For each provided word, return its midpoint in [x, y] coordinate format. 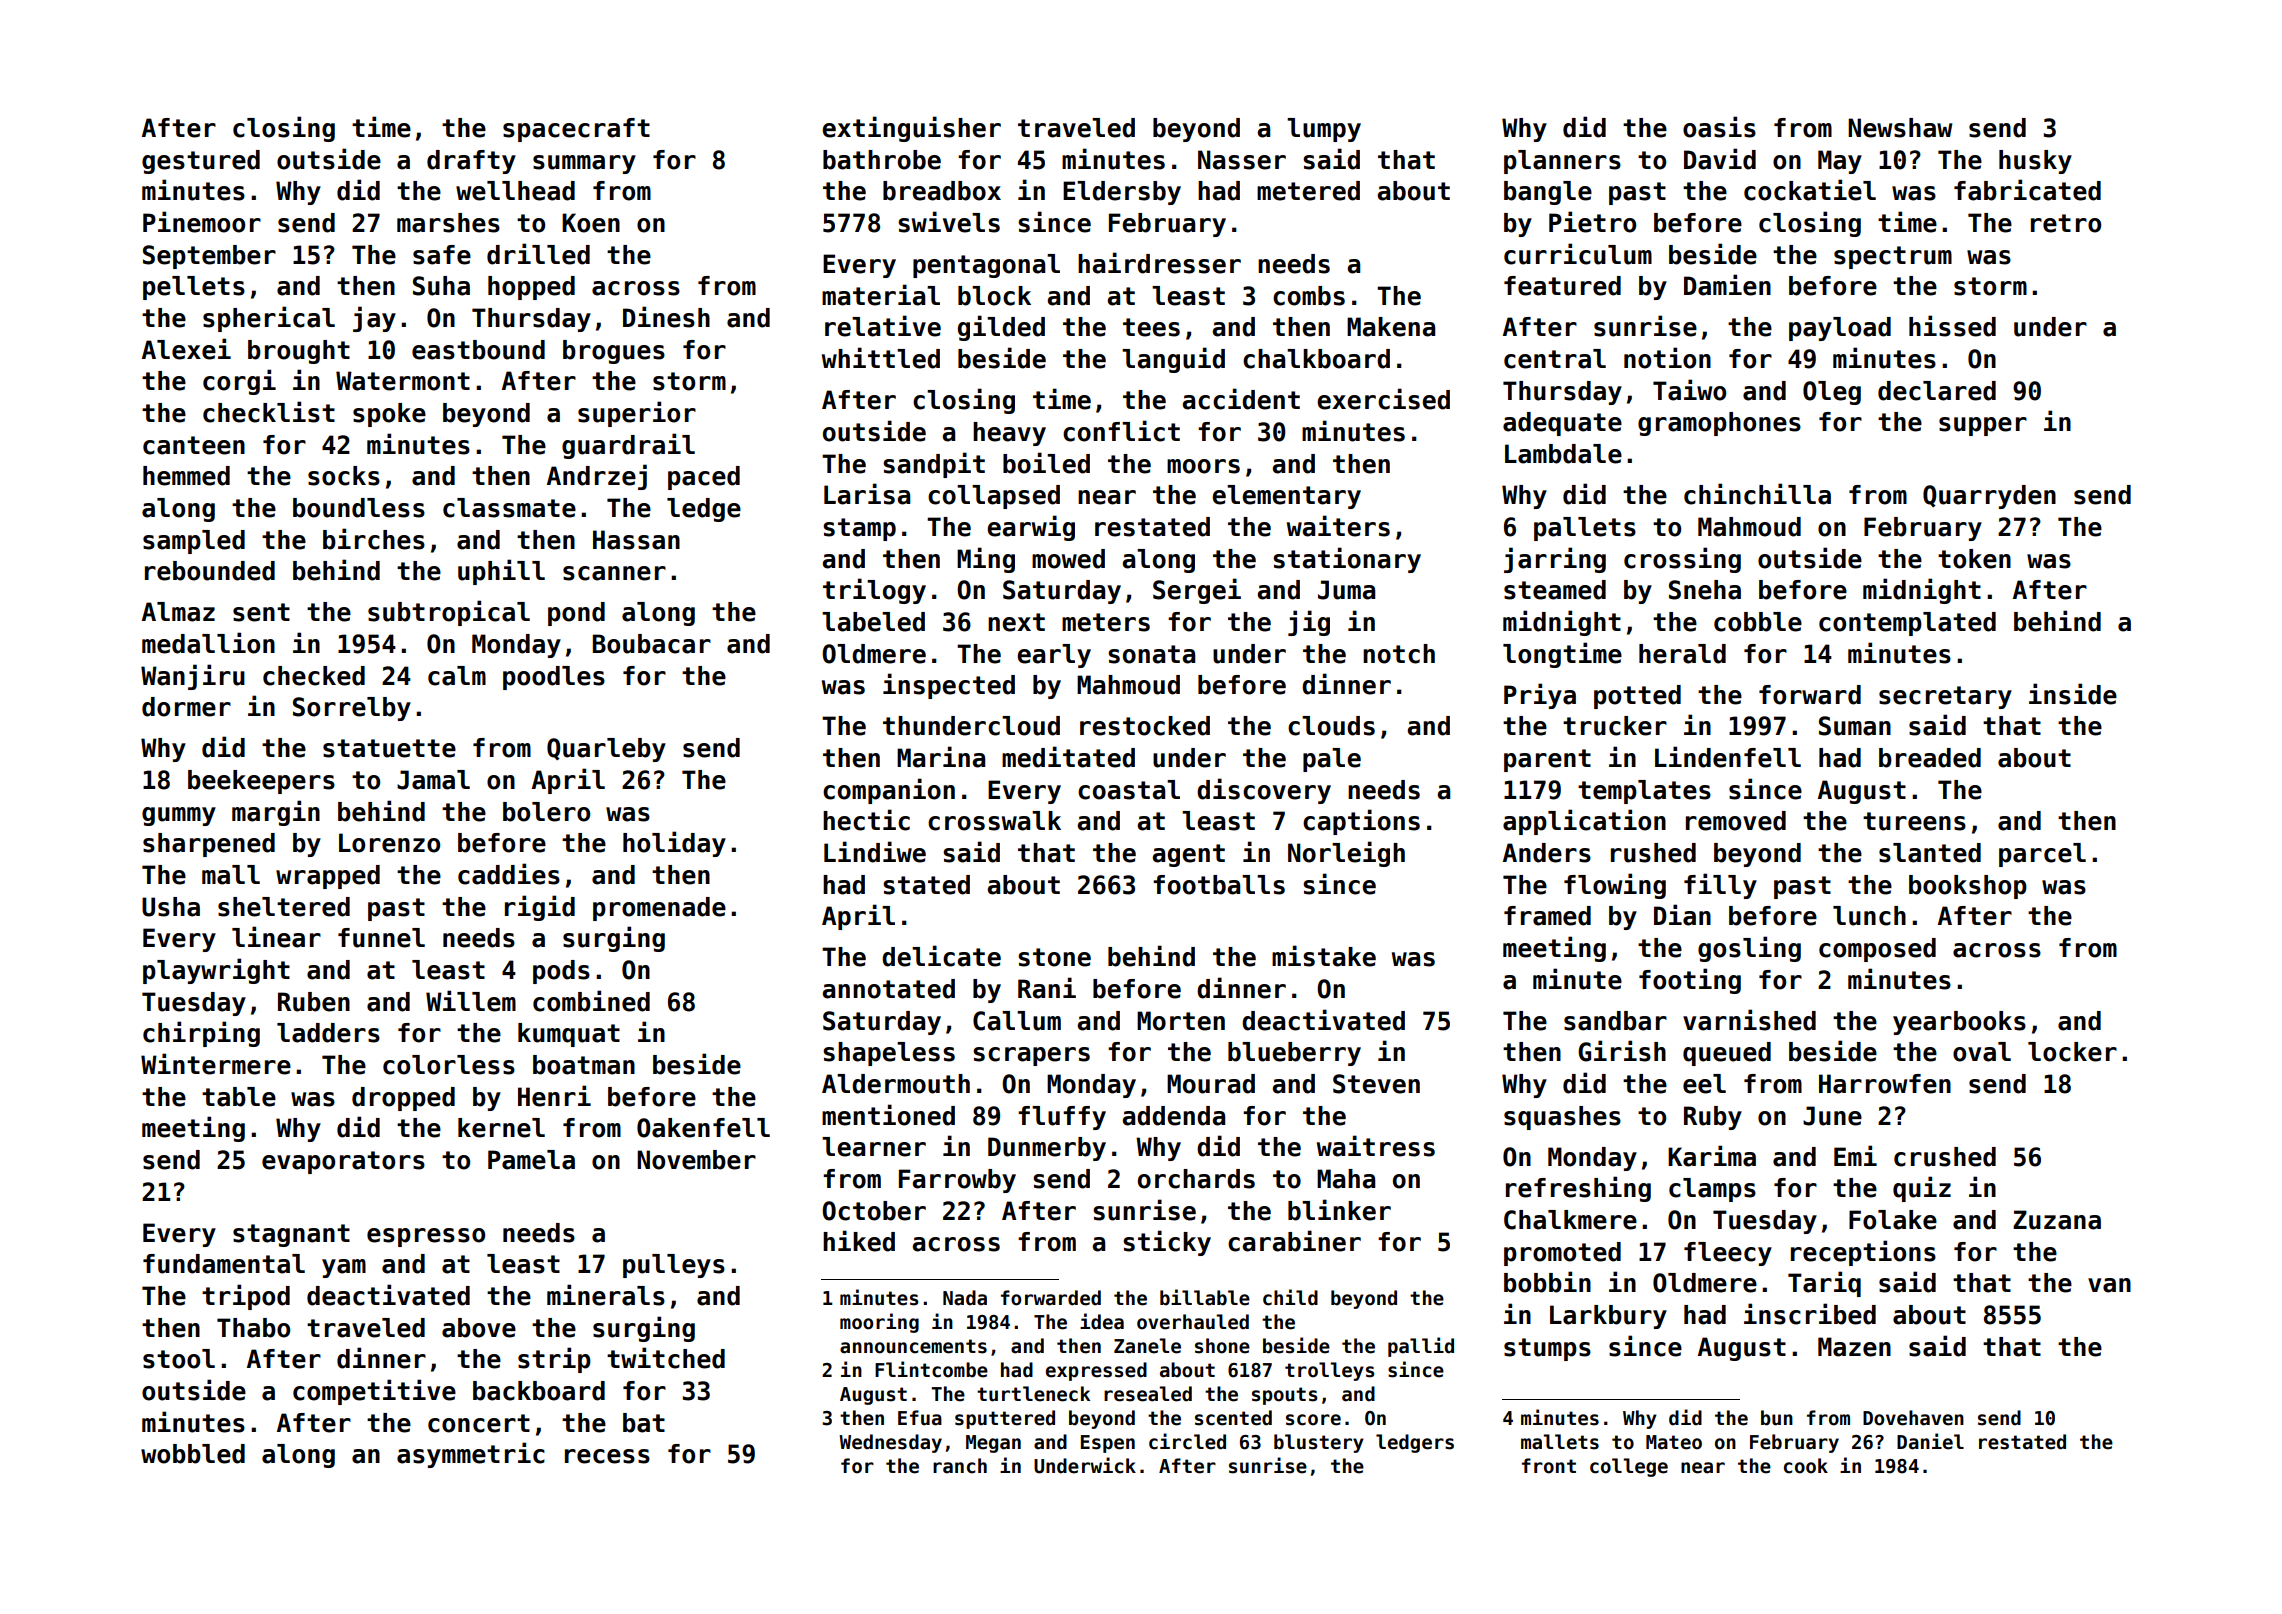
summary [584, 164]
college [1629, 1467]
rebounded [210, 571]
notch [1399, 654]
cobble [1758, 622]
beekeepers [261, 782]
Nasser [1242, 160]
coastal [1129, 790]
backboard [539, 1391]
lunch [1869, 916]
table [239, 1097]
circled [1187, 1441]
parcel [2042, 855]
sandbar [1615, 1021]
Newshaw [1900, 128]
